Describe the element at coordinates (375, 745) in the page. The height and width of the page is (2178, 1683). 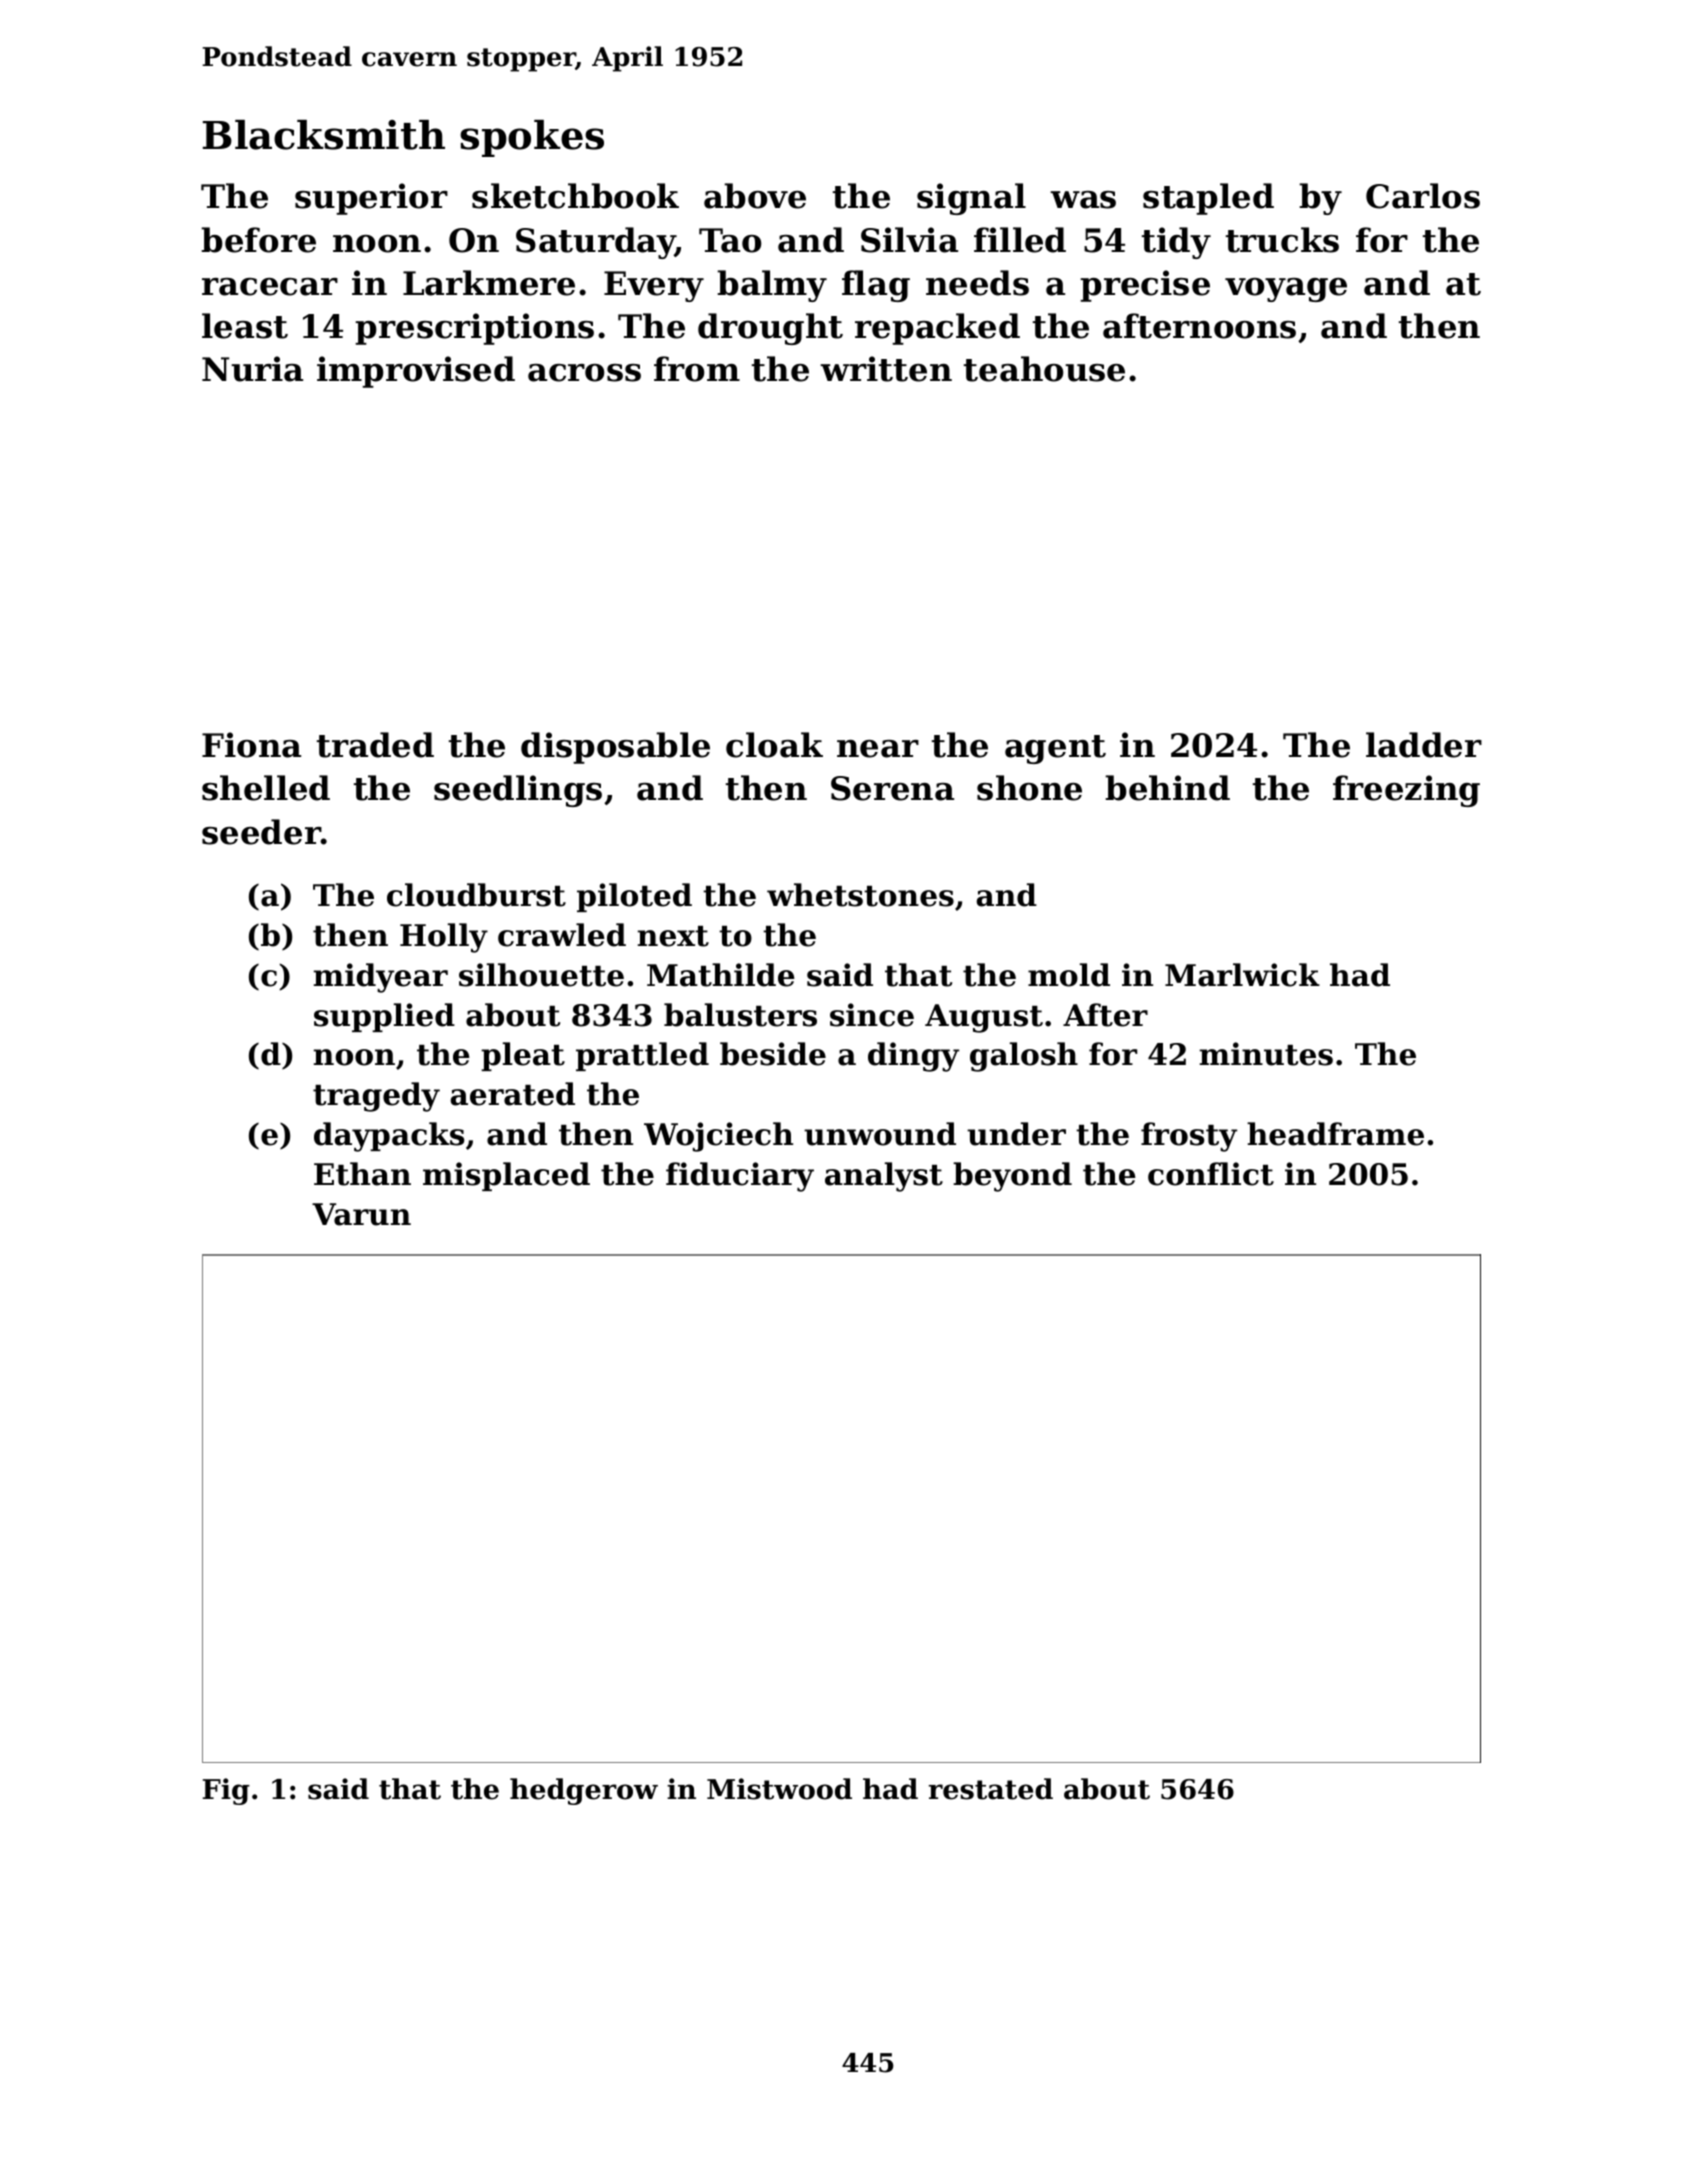
I see `traded` at that location.
